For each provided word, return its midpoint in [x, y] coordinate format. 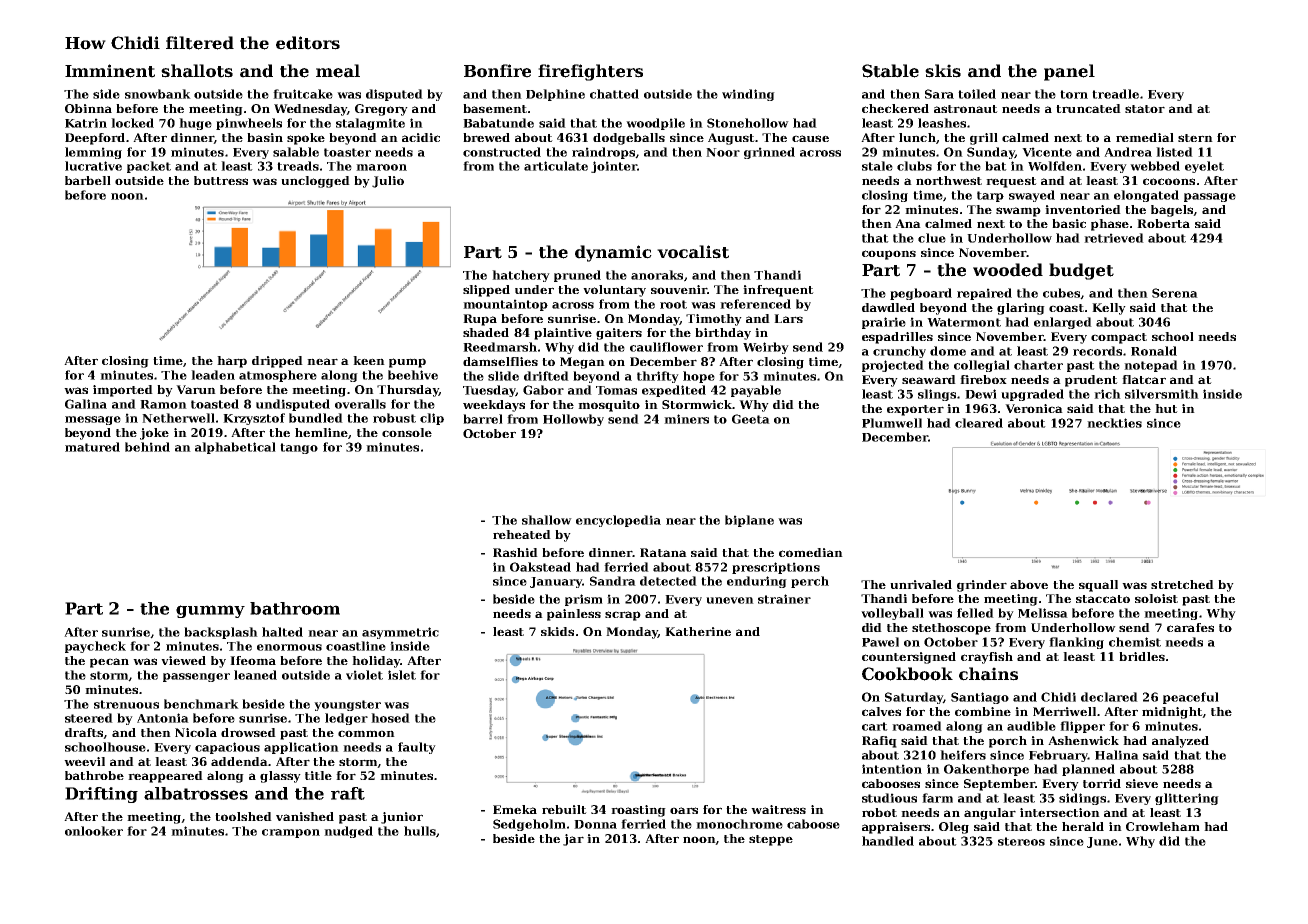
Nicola [196, 732]
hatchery [521, 276]
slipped [486, 291]
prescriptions [776, 568]
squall [1098, 586]
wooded [1008, 270]
